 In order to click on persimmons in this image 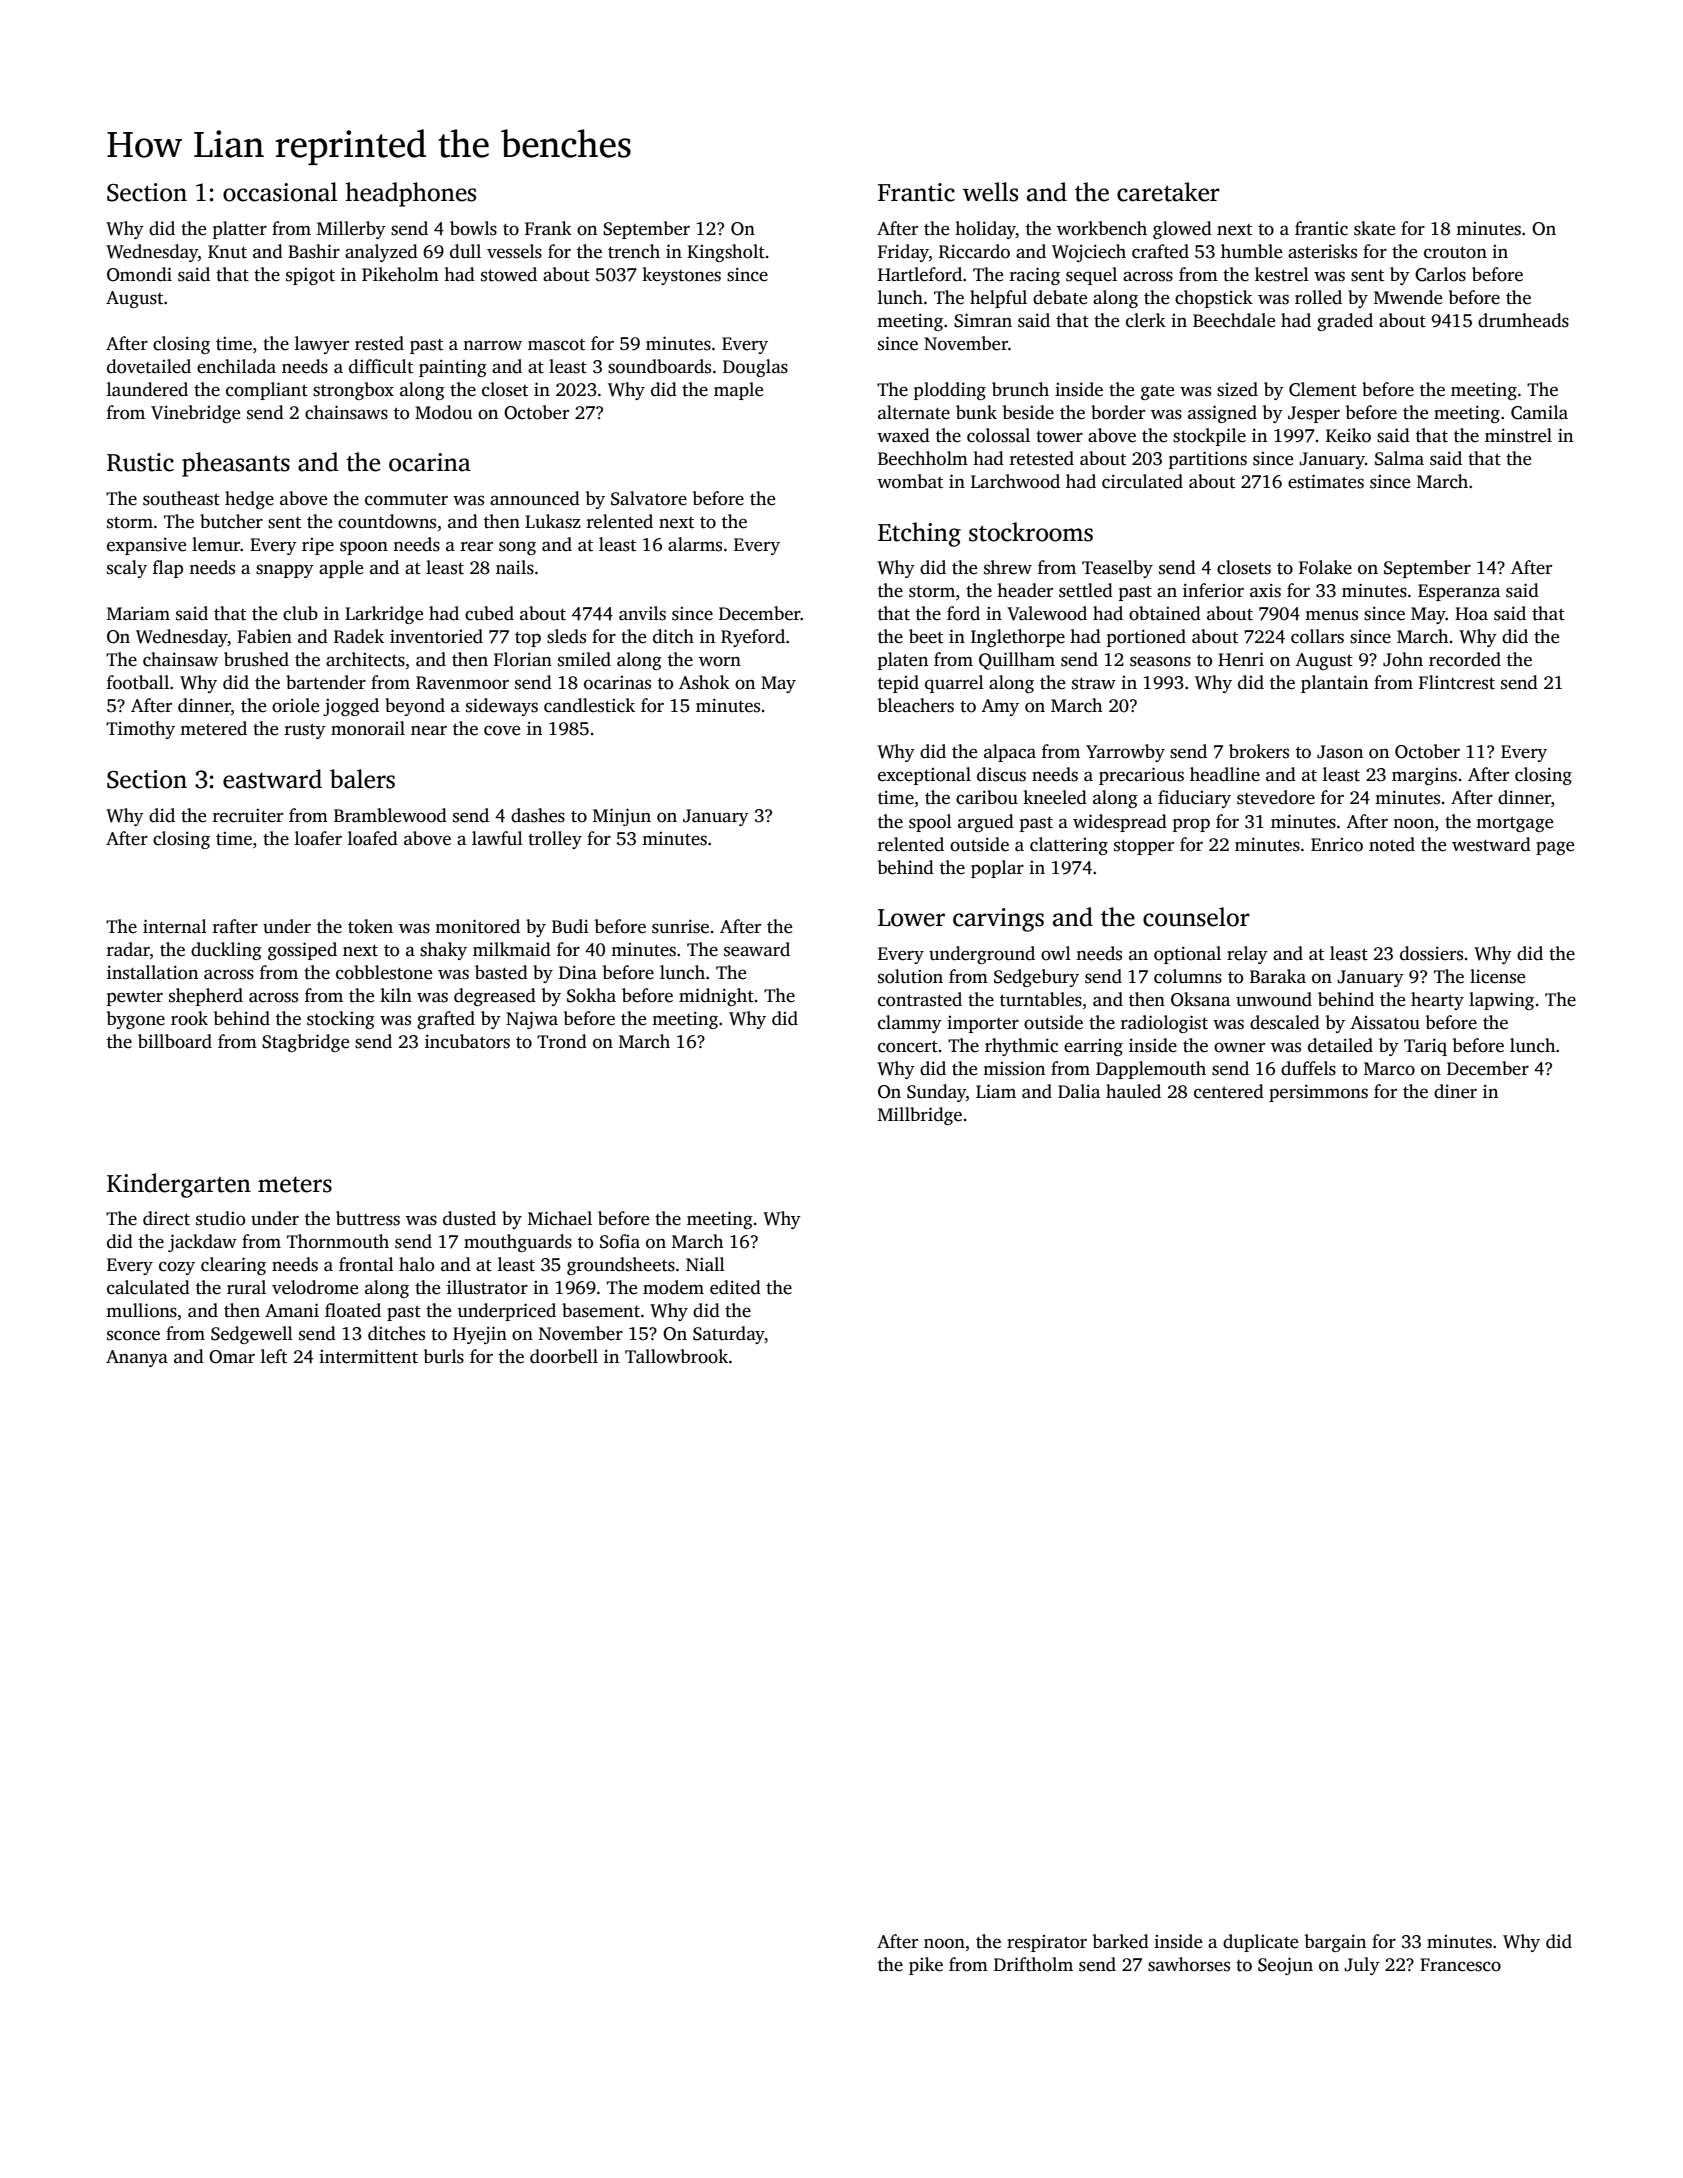, I will do `click(1318, 1093)`.
